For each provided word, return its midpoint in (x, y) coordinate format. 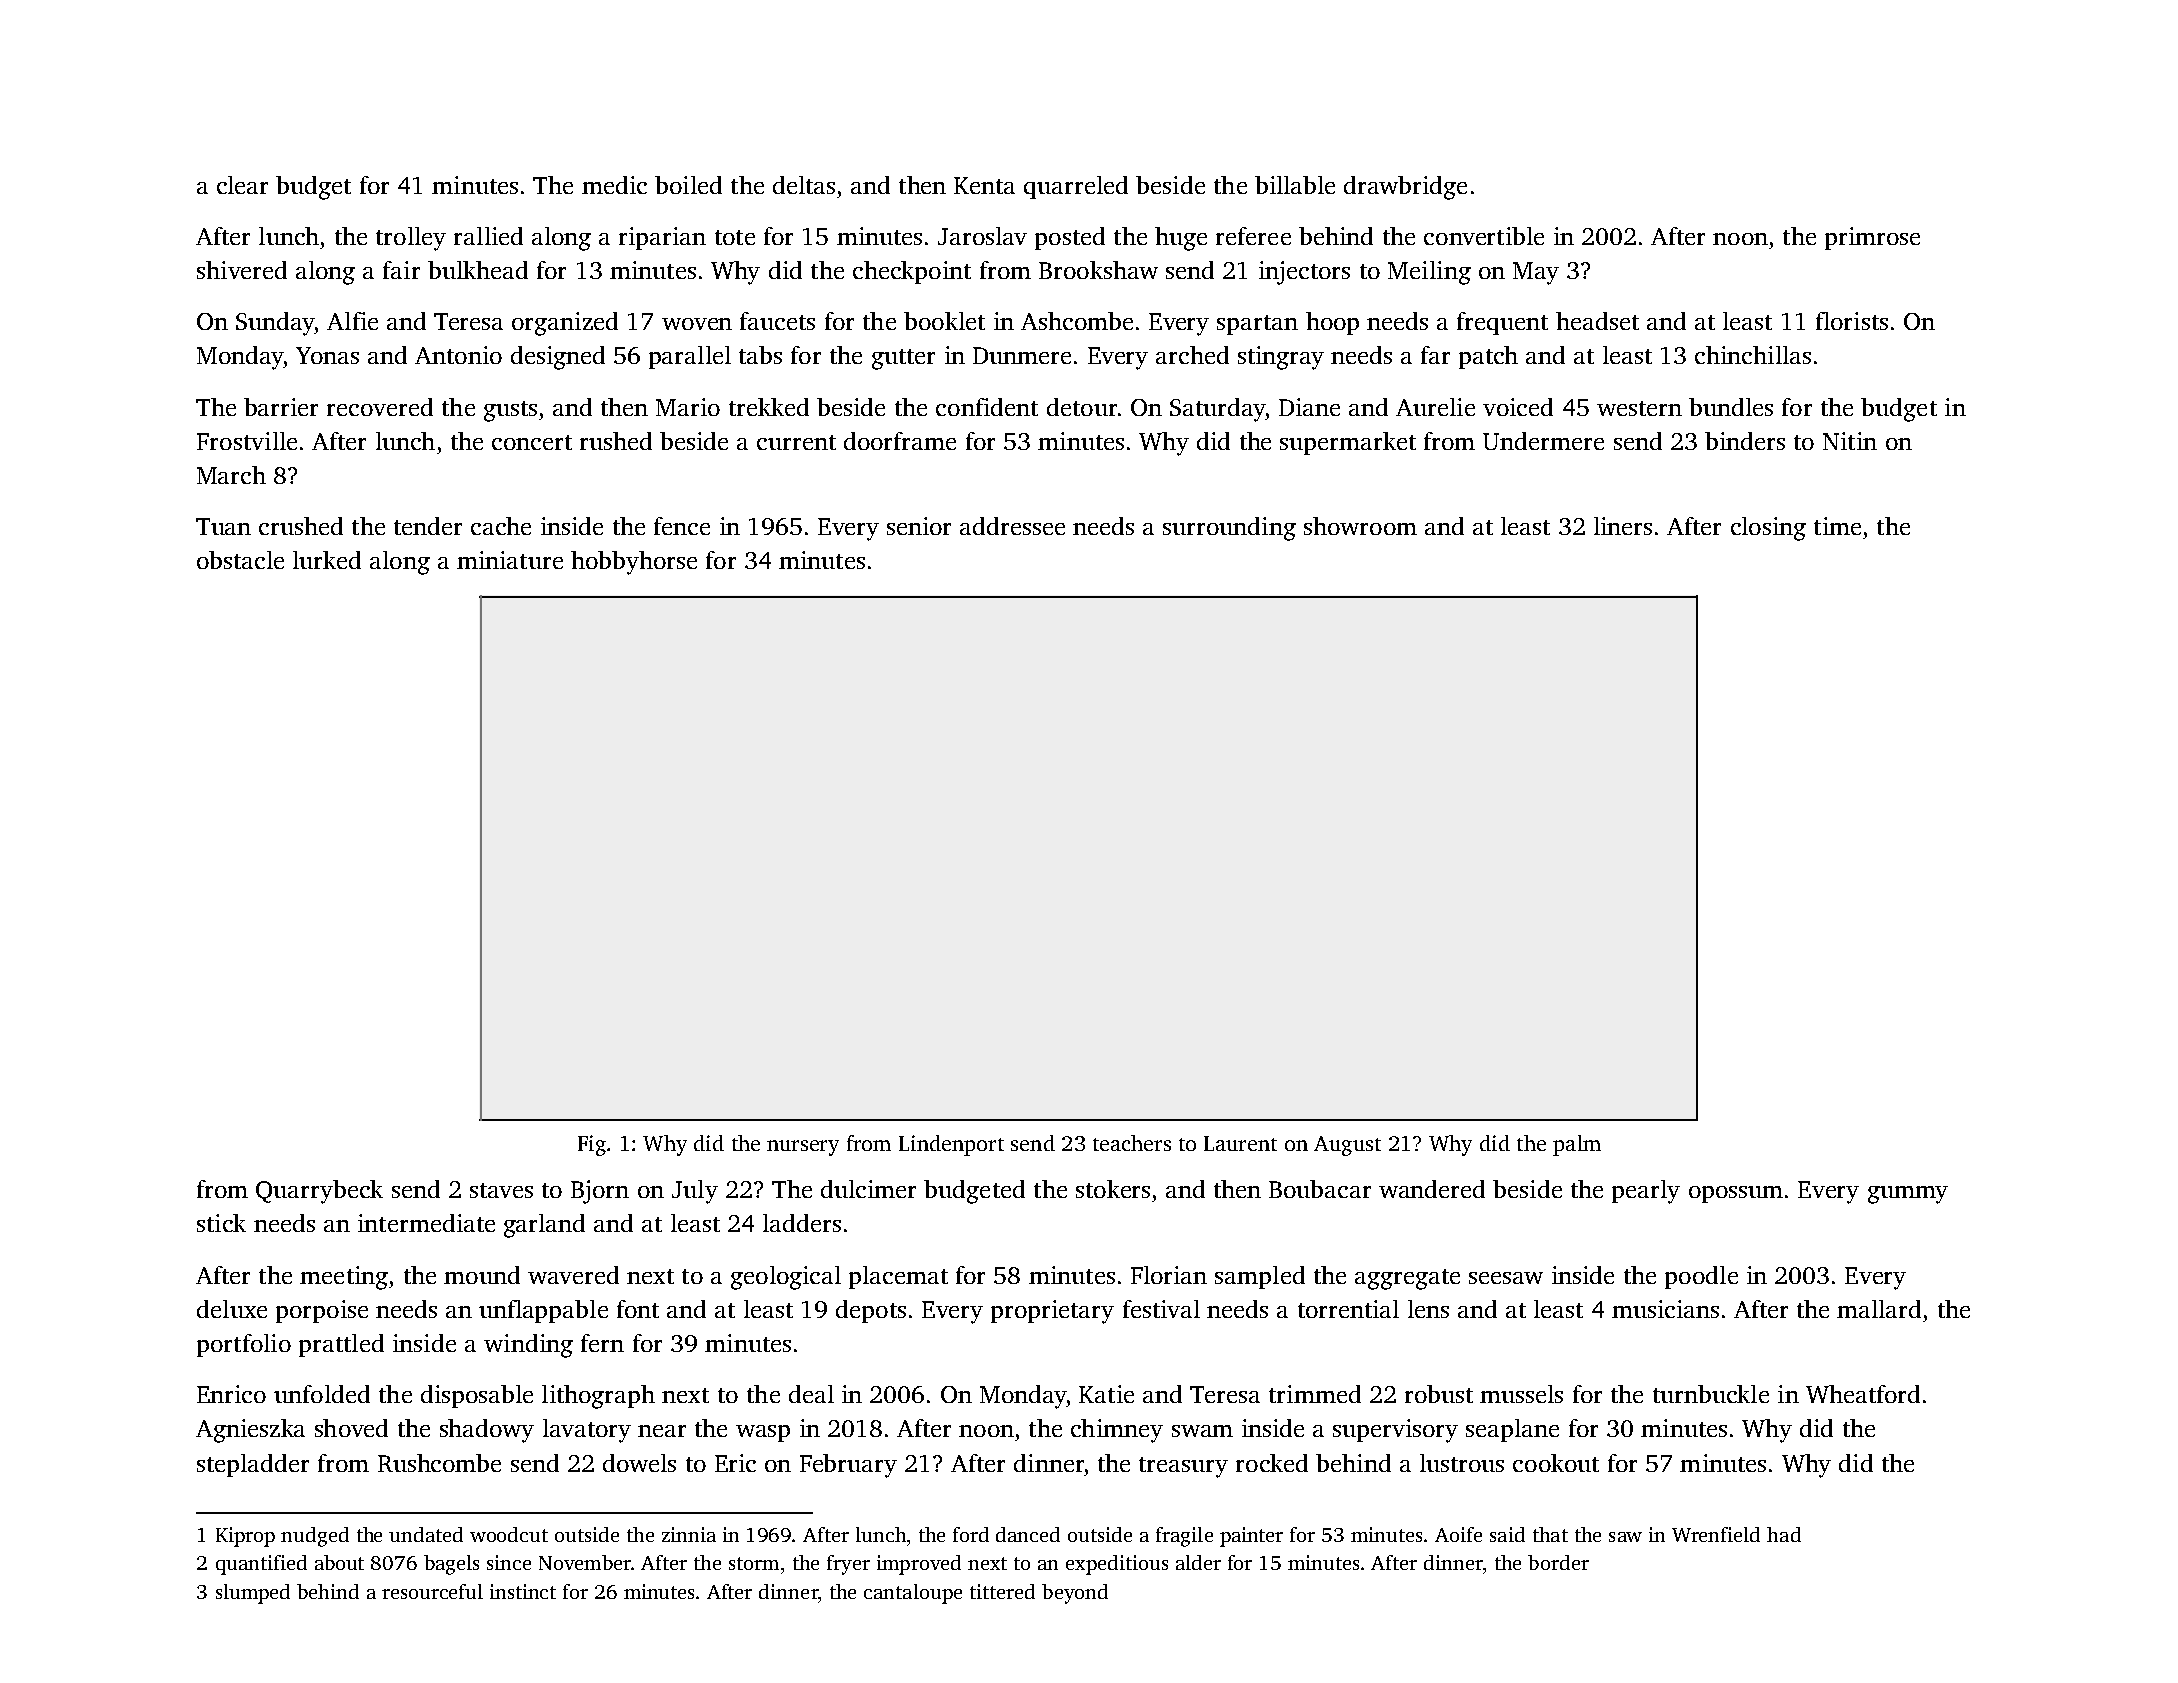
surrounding (1229, 529)
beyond (1075, 1594)
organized (565, 324)
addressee (1012, 526)
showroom (1360, 526)
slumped (253, 1594)
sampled (1260, 1277)
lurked (327, 560)
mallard (1879, 1309)
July (695, 1192)
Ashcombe (1077, 321)
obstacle (240, 560)
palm (1577, 1145)
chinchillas (1753, 355)
